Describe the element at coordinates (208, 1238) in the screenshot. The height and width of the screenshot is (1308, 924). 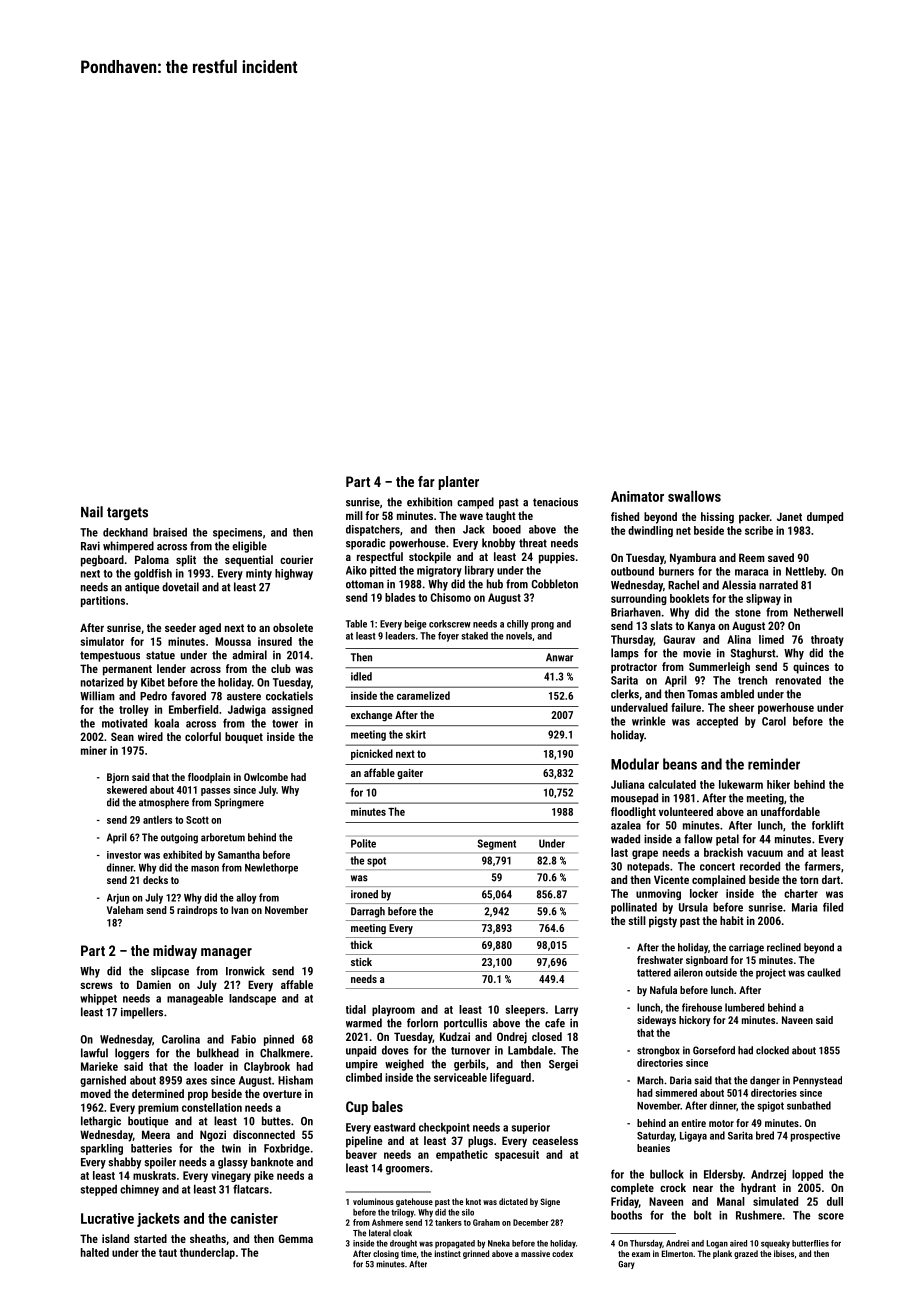
I see `sheaths` at that location.
